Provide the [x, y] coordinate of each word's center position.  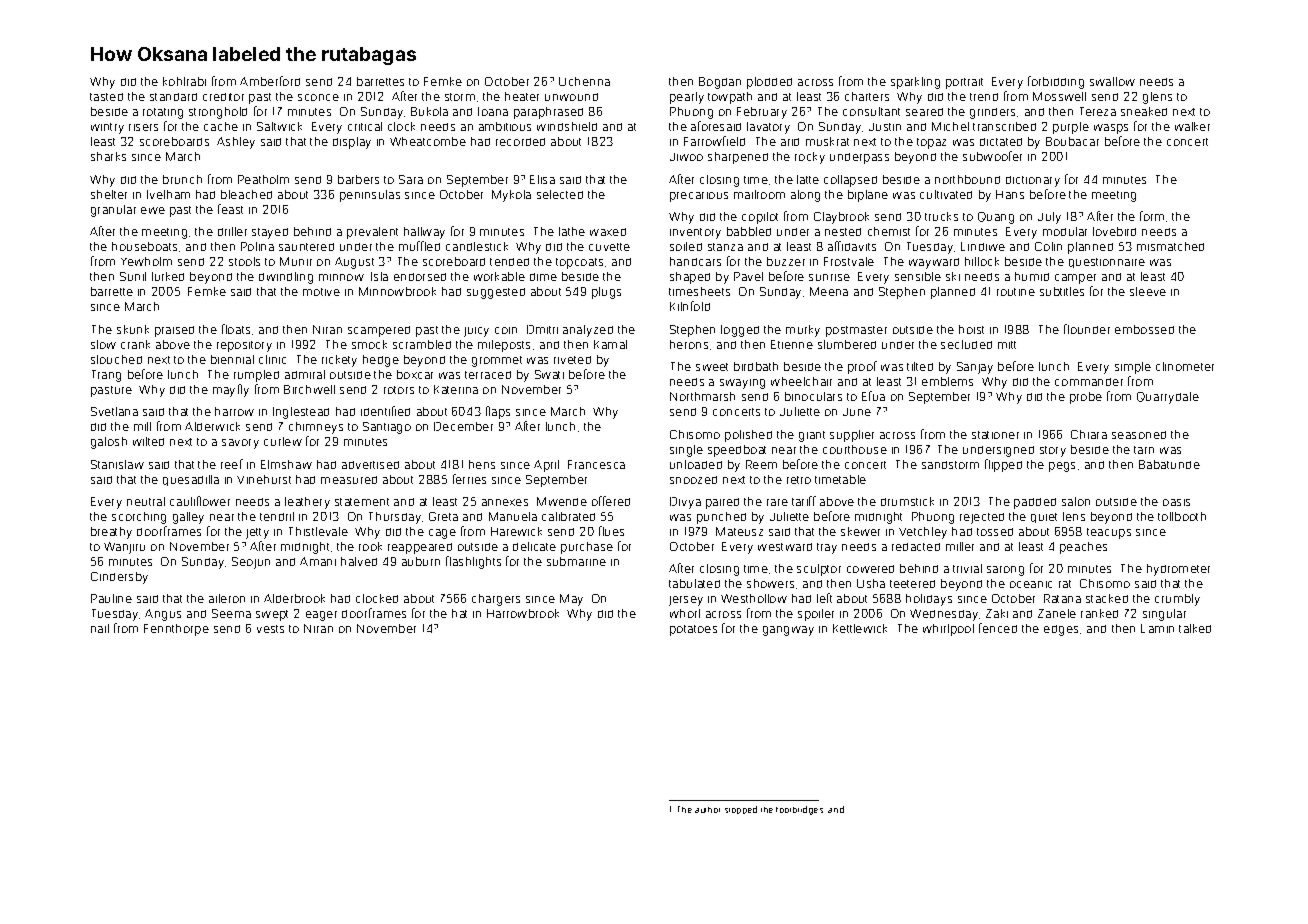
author [707, 810]
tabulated [694, 583]
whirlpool [948, 630]
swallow [1112, 81]
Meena [829, 291]
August [354, 263]
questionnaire [1107, 263]
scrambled [422, 344]
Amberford [270, 81]
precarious [699, 197]
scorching [139, 518]
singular [1164, 615]
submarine [576, 561]
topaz [931, 143]
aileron [227, 598]
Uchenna [584, 81]
